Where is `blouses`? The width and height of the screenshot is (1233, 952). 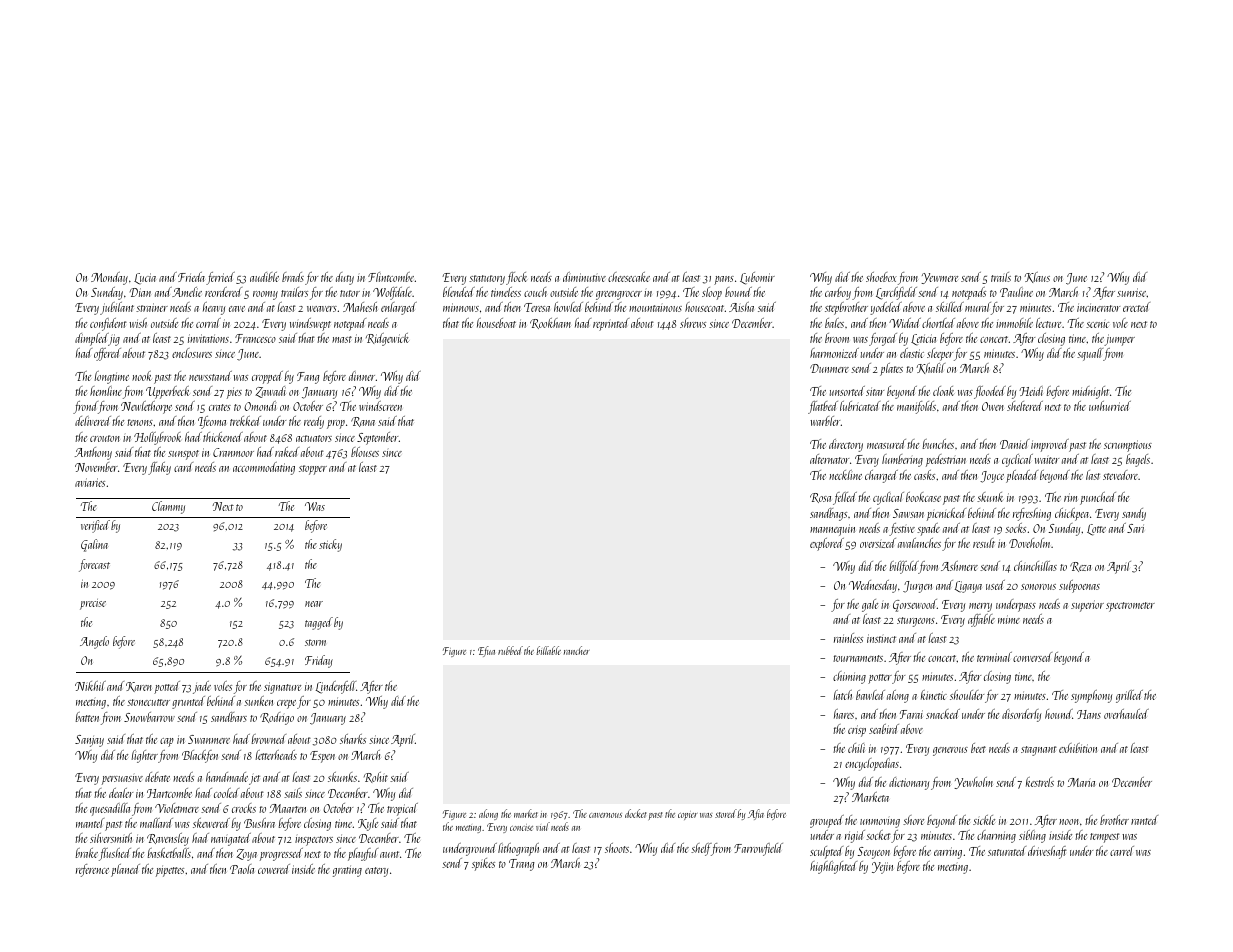 blouses is located at coordinates (365, 452).
